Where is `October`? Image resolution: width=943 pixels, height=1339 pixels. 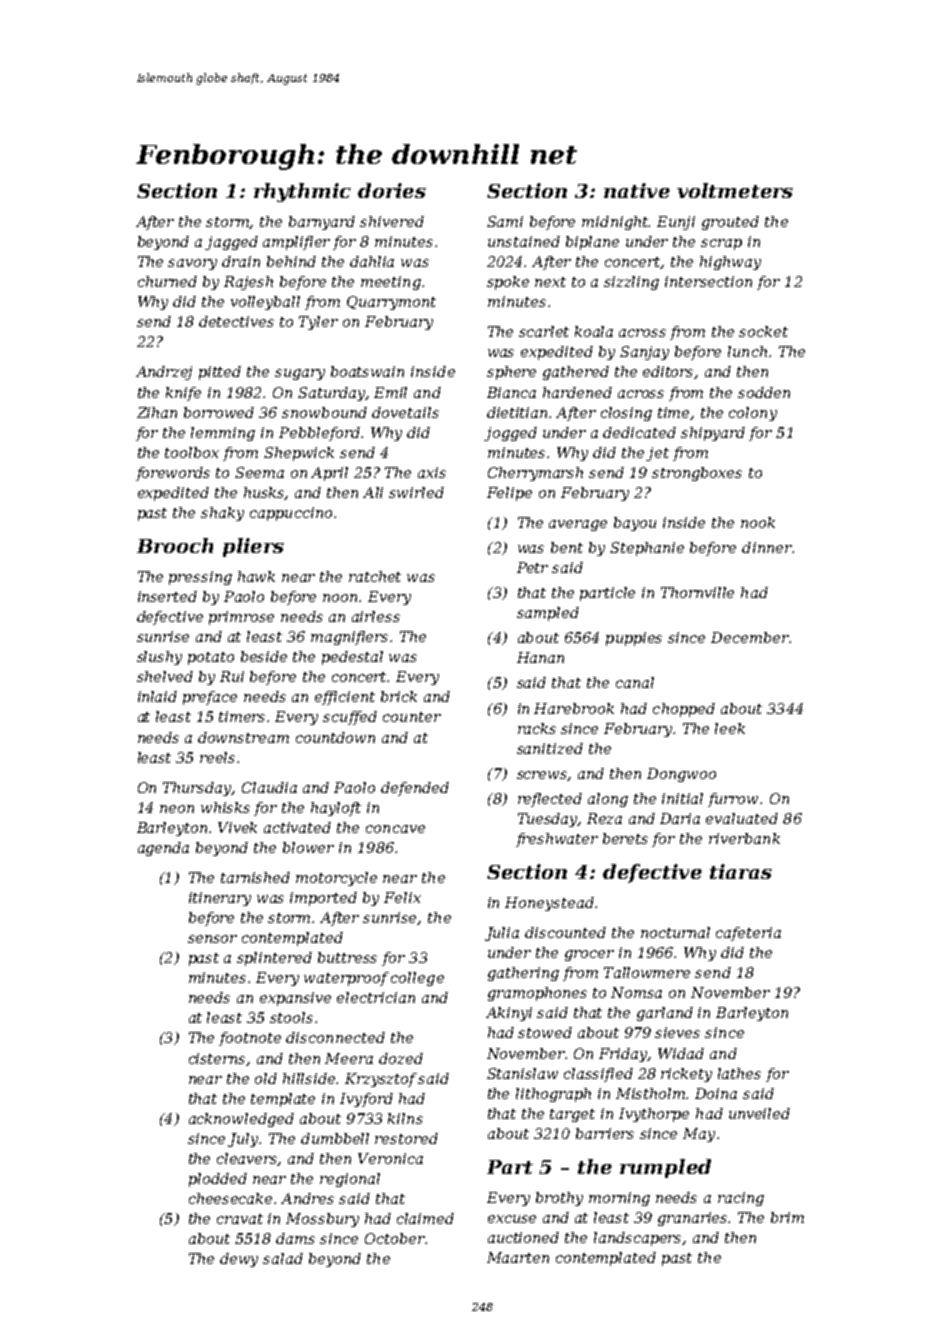
October is located at coordinates (395, 1238).
